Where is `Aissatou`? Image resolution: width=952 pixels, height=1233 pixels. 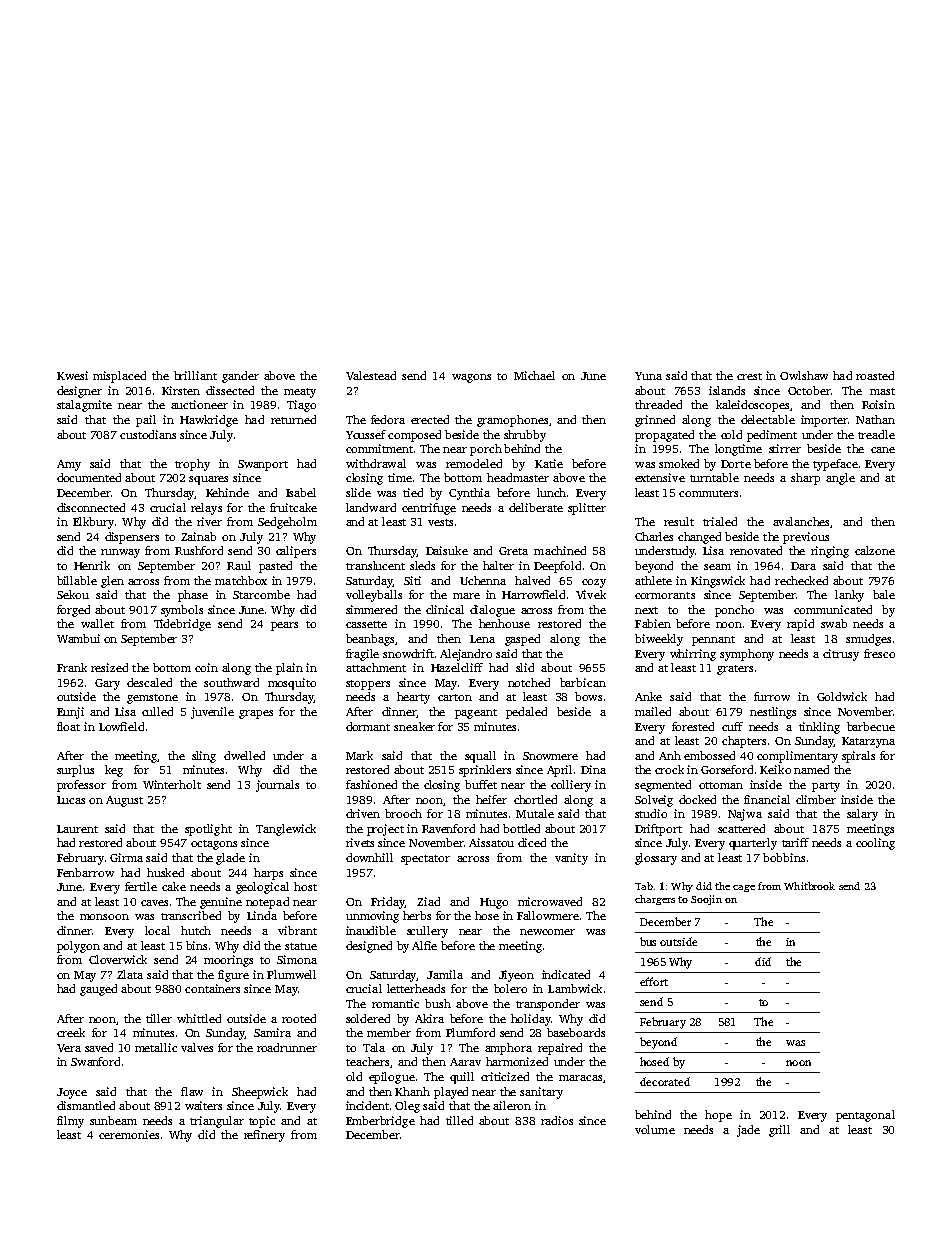 Aissatou is located at coordinates (491, 842).
